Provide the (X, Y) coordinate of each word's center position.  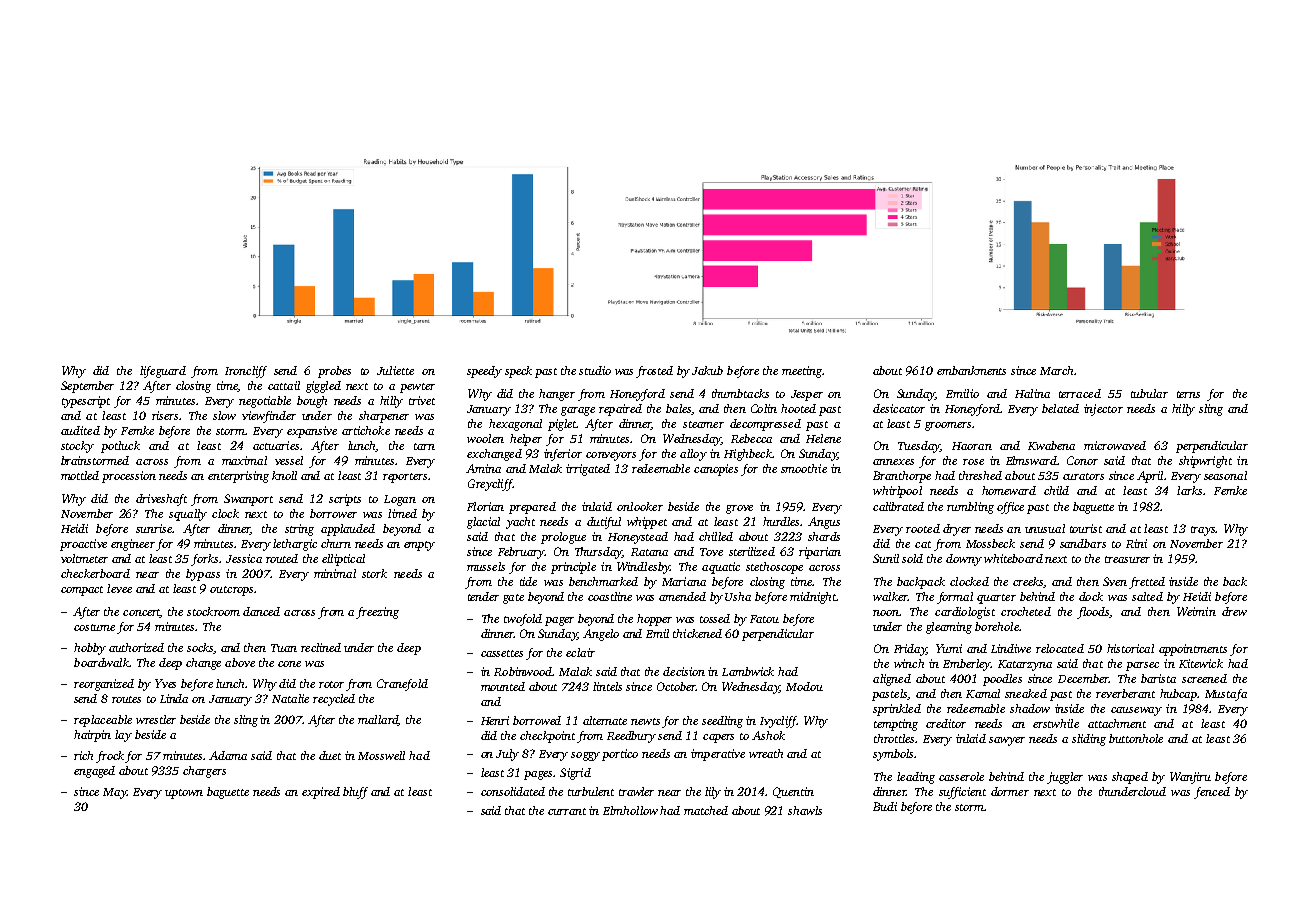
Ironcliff (246, 372)
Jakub (707, 370)
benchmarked (603, 581)
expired (321, 793)
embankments (971, 370)
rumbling (970, 508)
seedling (722, 722)
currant (567, 811)
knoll (284, 475)
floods (1093, 613)
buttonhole (1136, 738)
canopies (716, 470)
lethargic (295, 545)
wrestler (156, 719)
